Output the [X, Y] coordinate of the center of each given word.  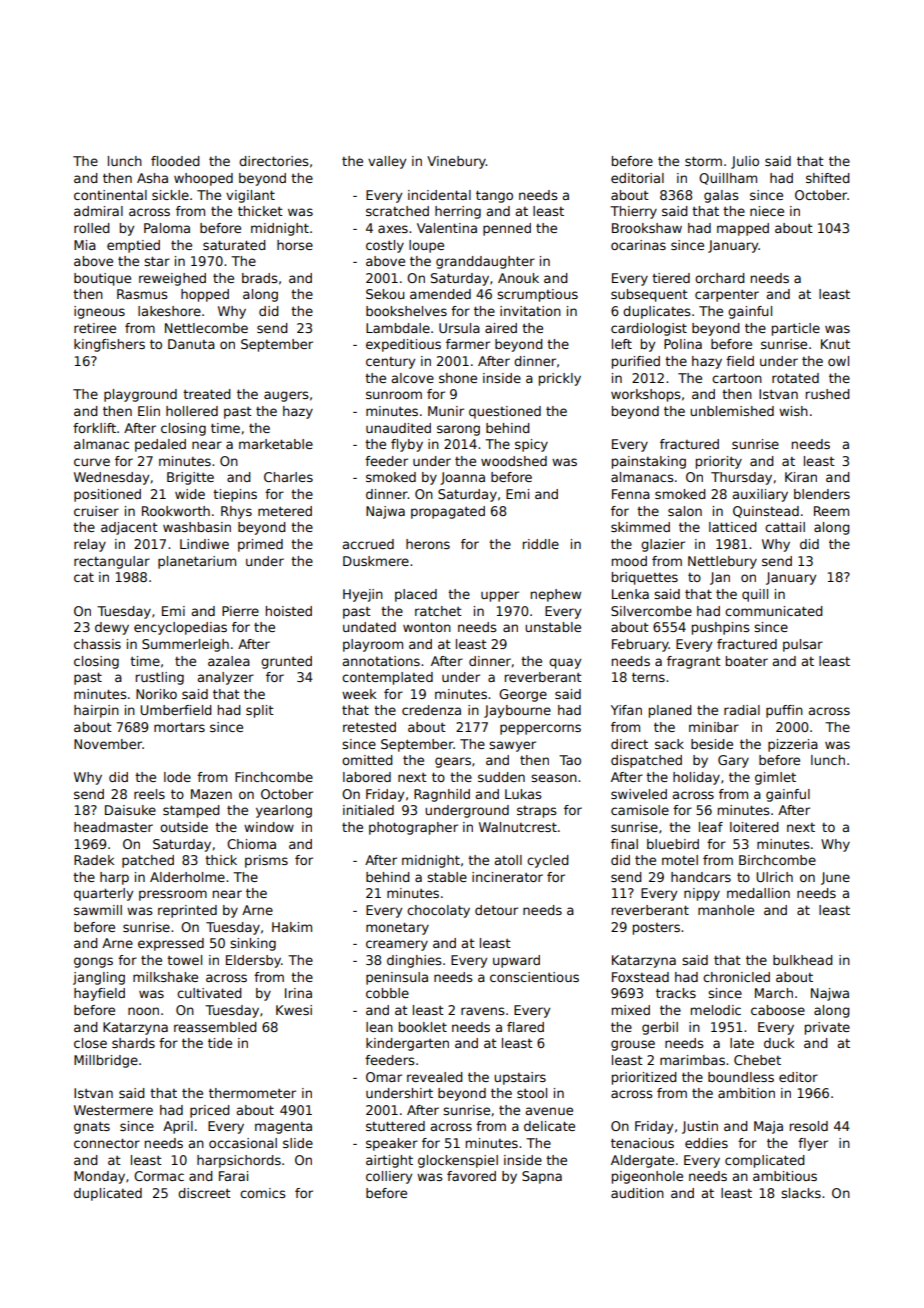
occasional [243, 1143]
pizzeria [793, 745]
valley [387, 162]
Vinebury [456, 162]
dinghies [414, 961]
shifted [828, 178]
